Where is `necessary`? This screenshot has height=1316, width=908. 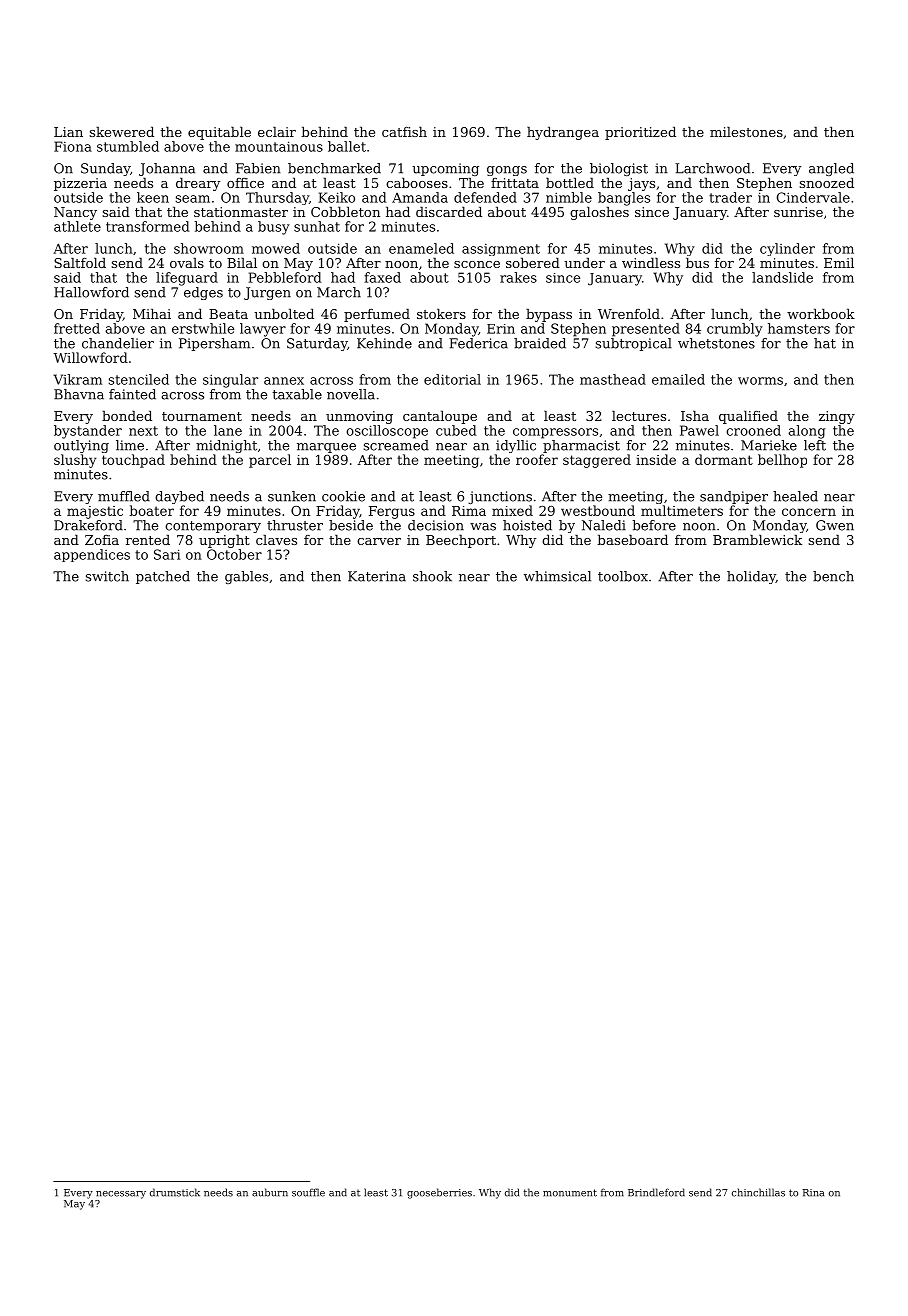
necessary is located at coordinates (121, 1195).
